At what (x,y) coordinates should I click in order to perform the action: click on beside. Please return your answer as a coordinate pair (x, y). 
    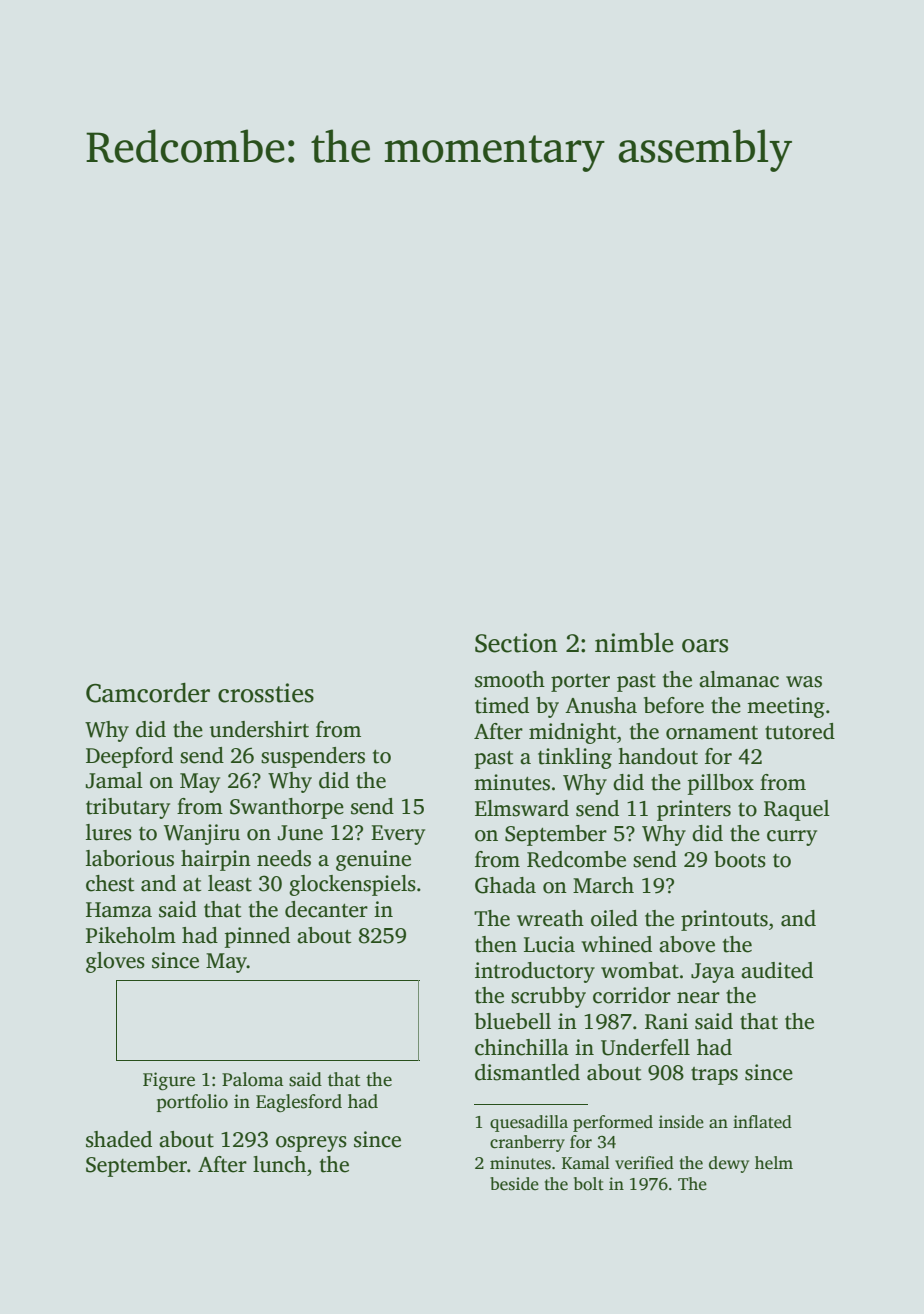
    Looking at the image, I should click on (514, 1184).
